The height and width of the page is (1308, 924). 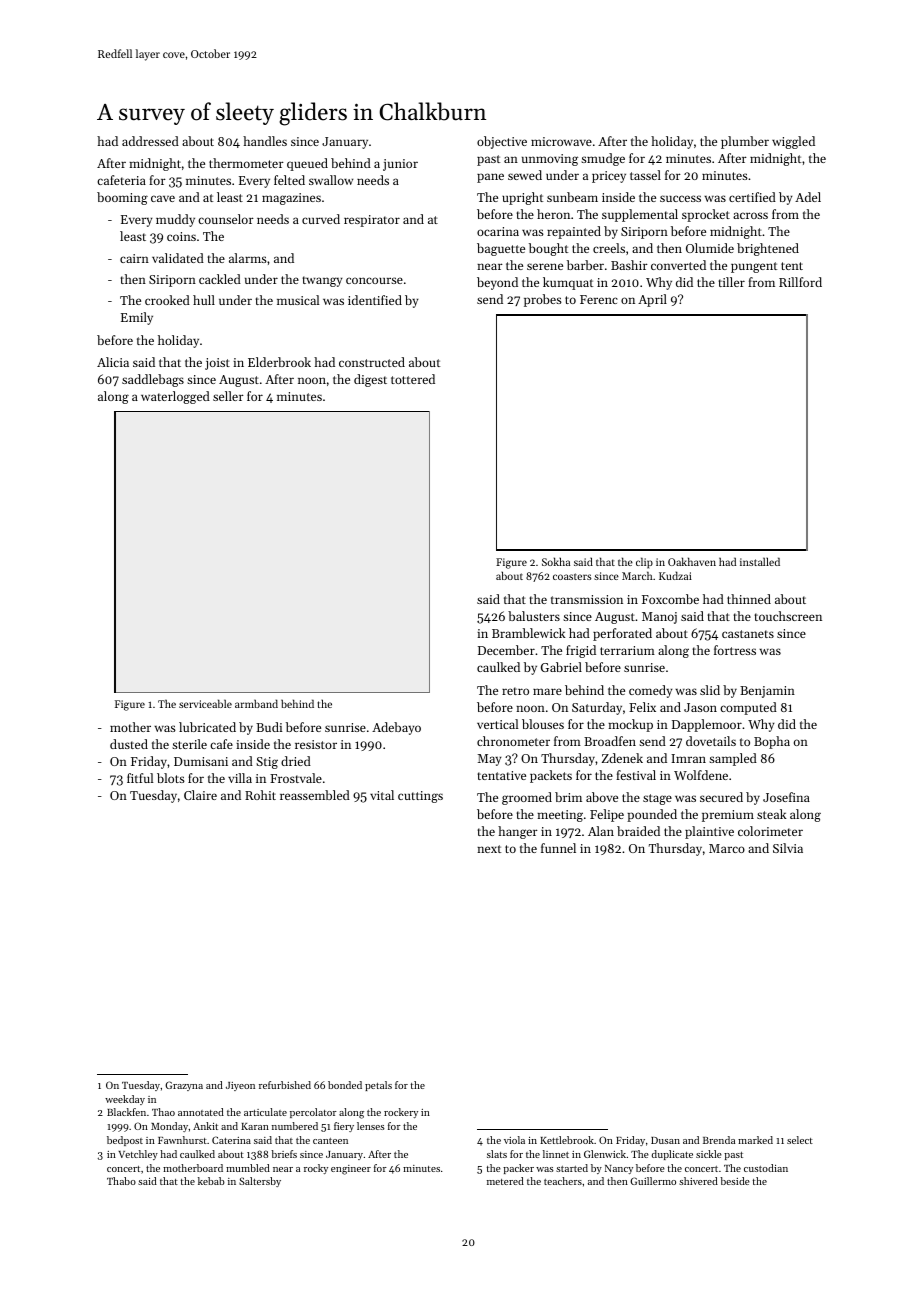 I want to click on Sokha, so click(x=556, y=561).
